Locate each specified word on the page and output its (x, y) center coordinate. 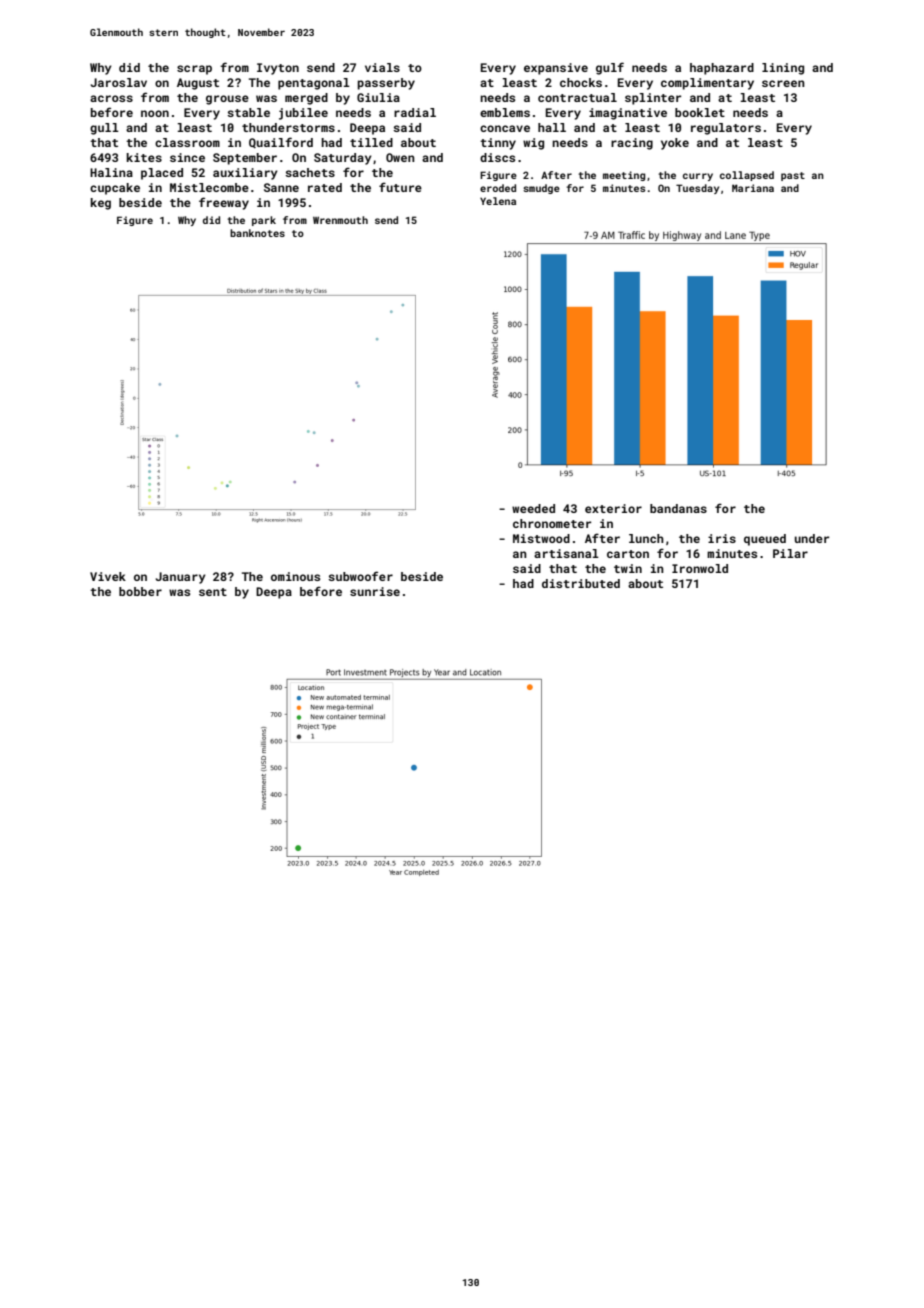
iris (722, 538)
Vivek (108, 576)
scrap (194, 70)
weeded (533, 508)
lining (783, 69)
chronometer (552, 523)
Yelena (498, 201)
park (264, 221)
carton (628, 554)
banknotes (257, 233)
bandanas (678, 508)
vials (382, 67)
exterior (613, 508)
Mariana (753, 188)
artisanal (566, 553)
